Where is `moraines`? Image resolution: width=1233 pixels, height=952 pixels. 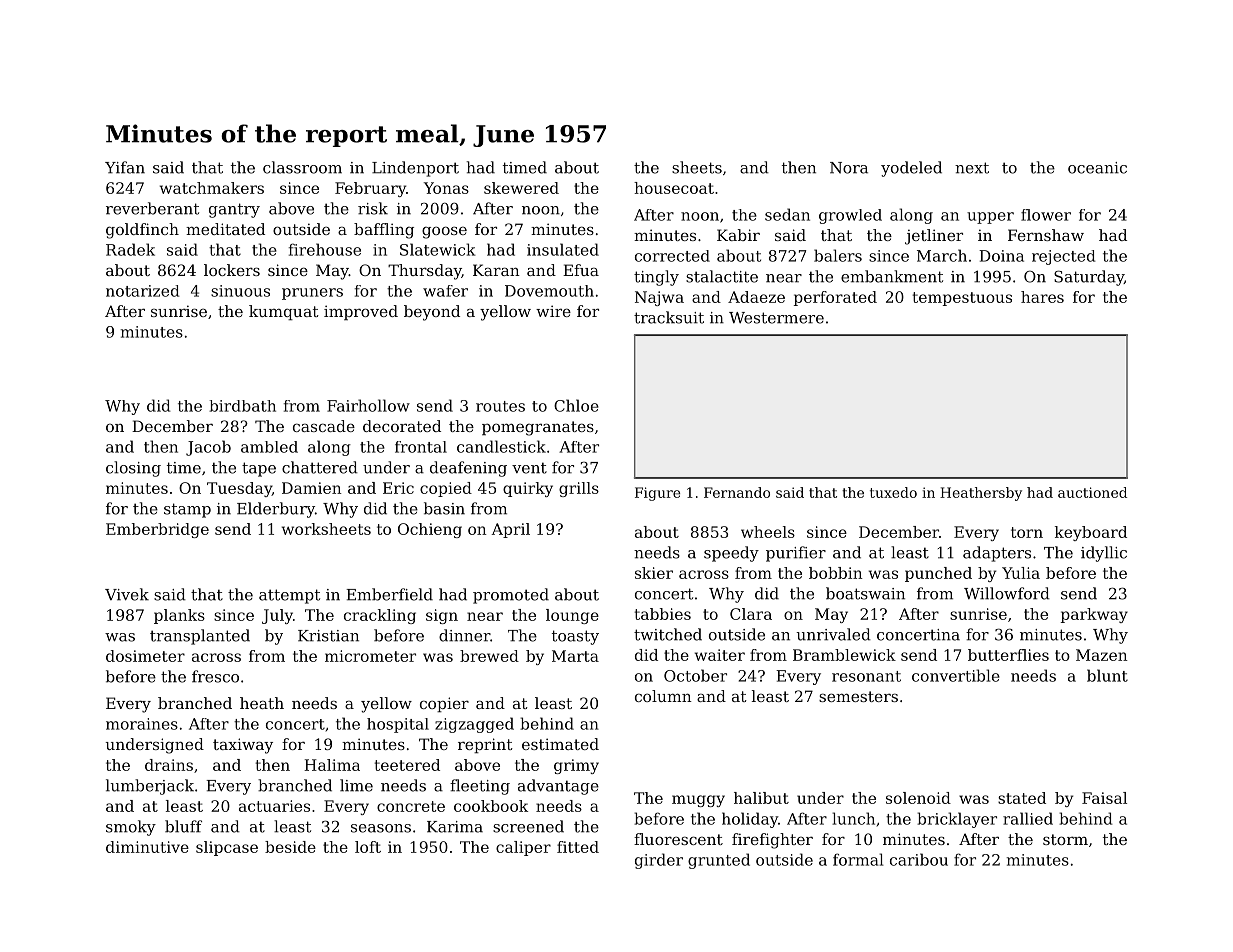 moraines is located at coordinates (142, 724).
